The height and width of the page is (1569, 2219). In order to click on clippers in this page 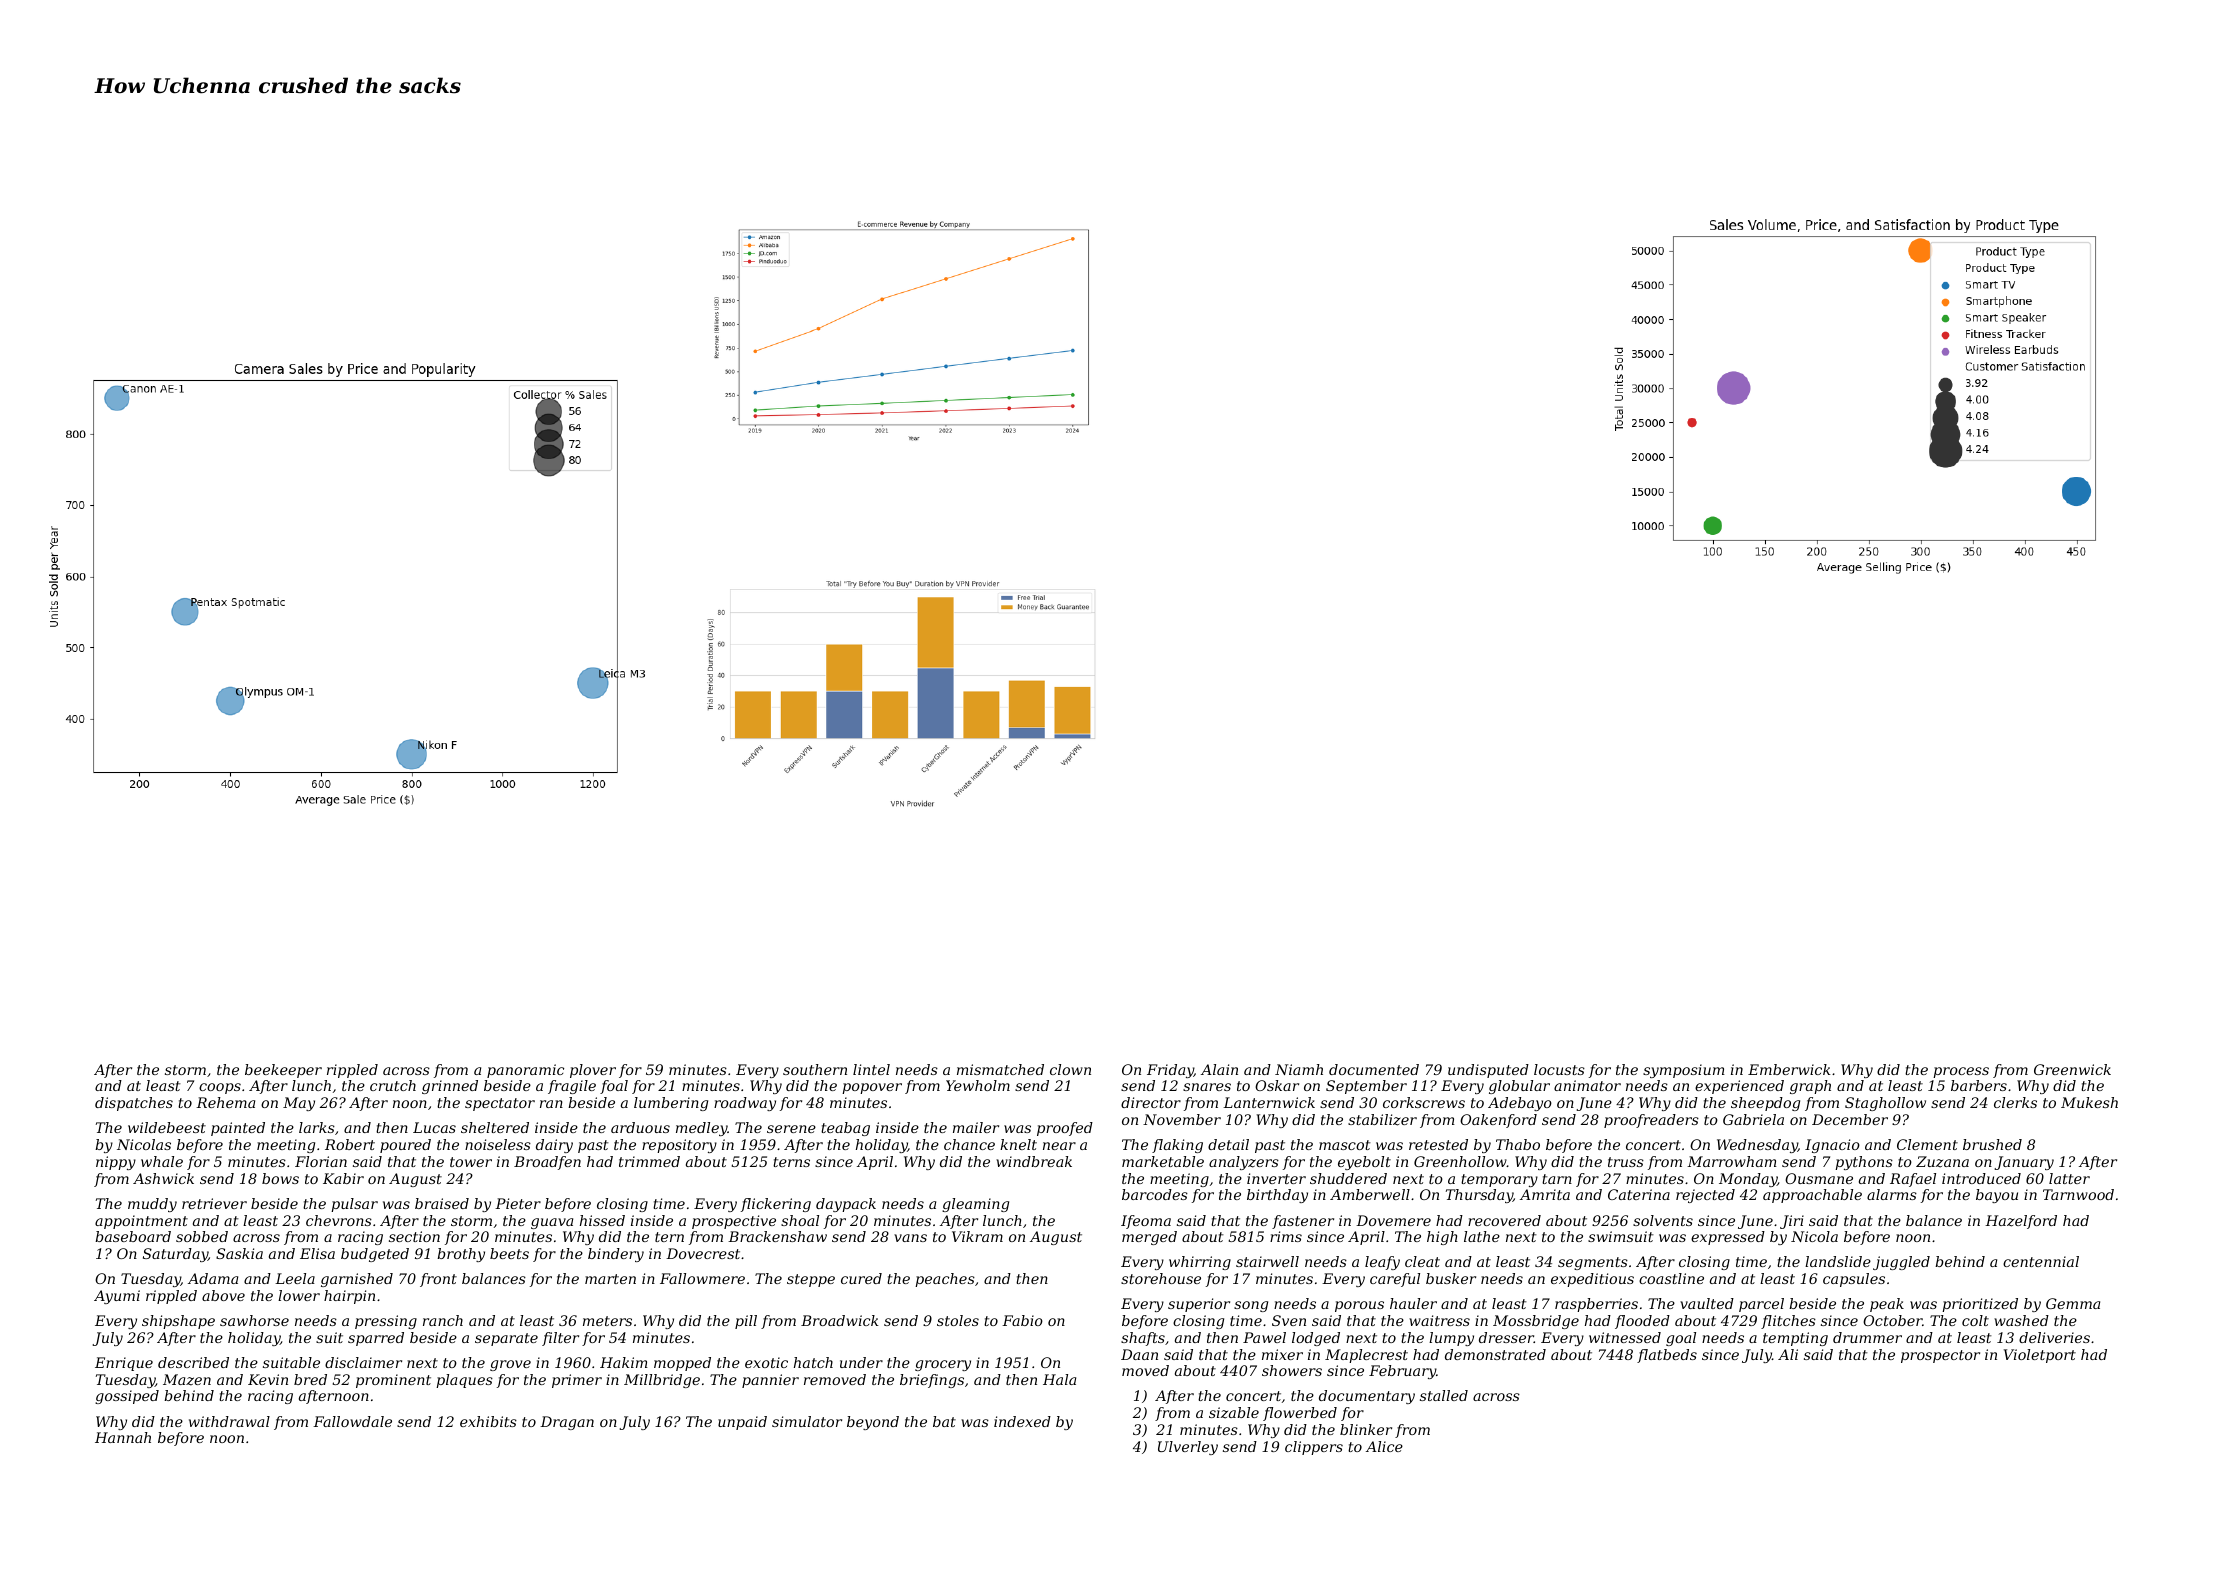, I will do `click(1314, 1448)`.
